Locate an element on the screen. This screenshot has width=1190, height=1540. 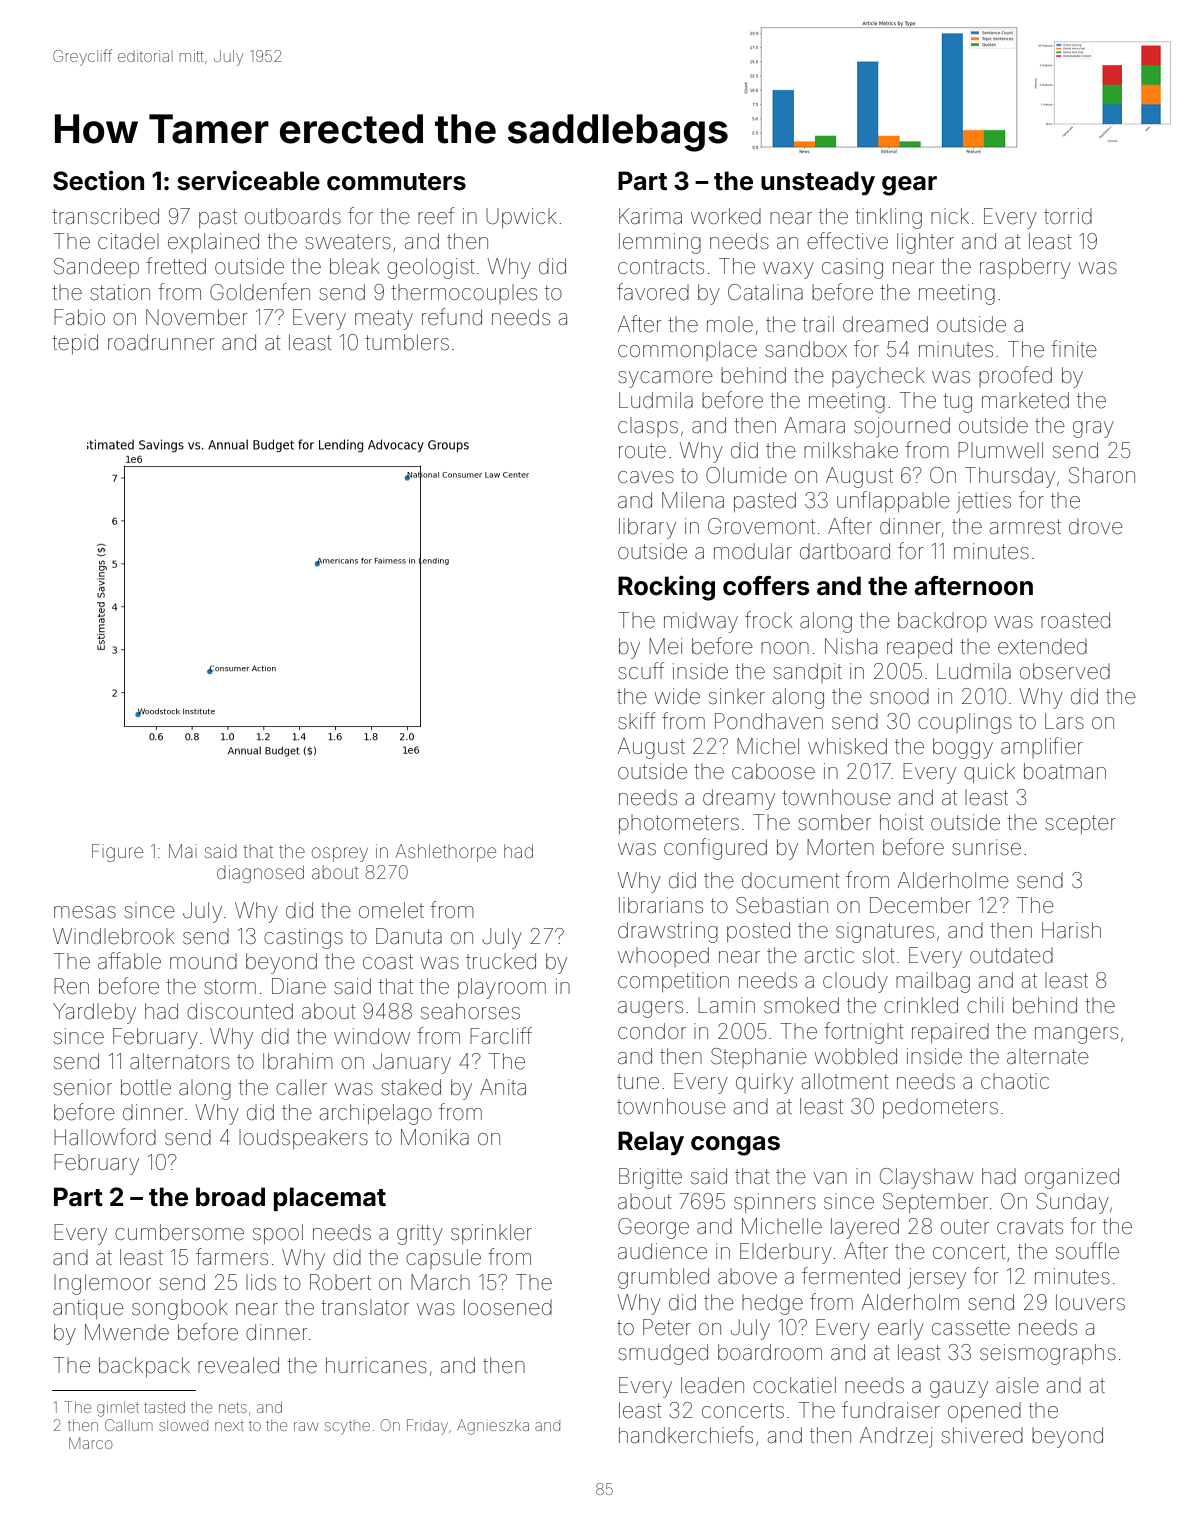
sycamore is located at coordinates (665, 379).
